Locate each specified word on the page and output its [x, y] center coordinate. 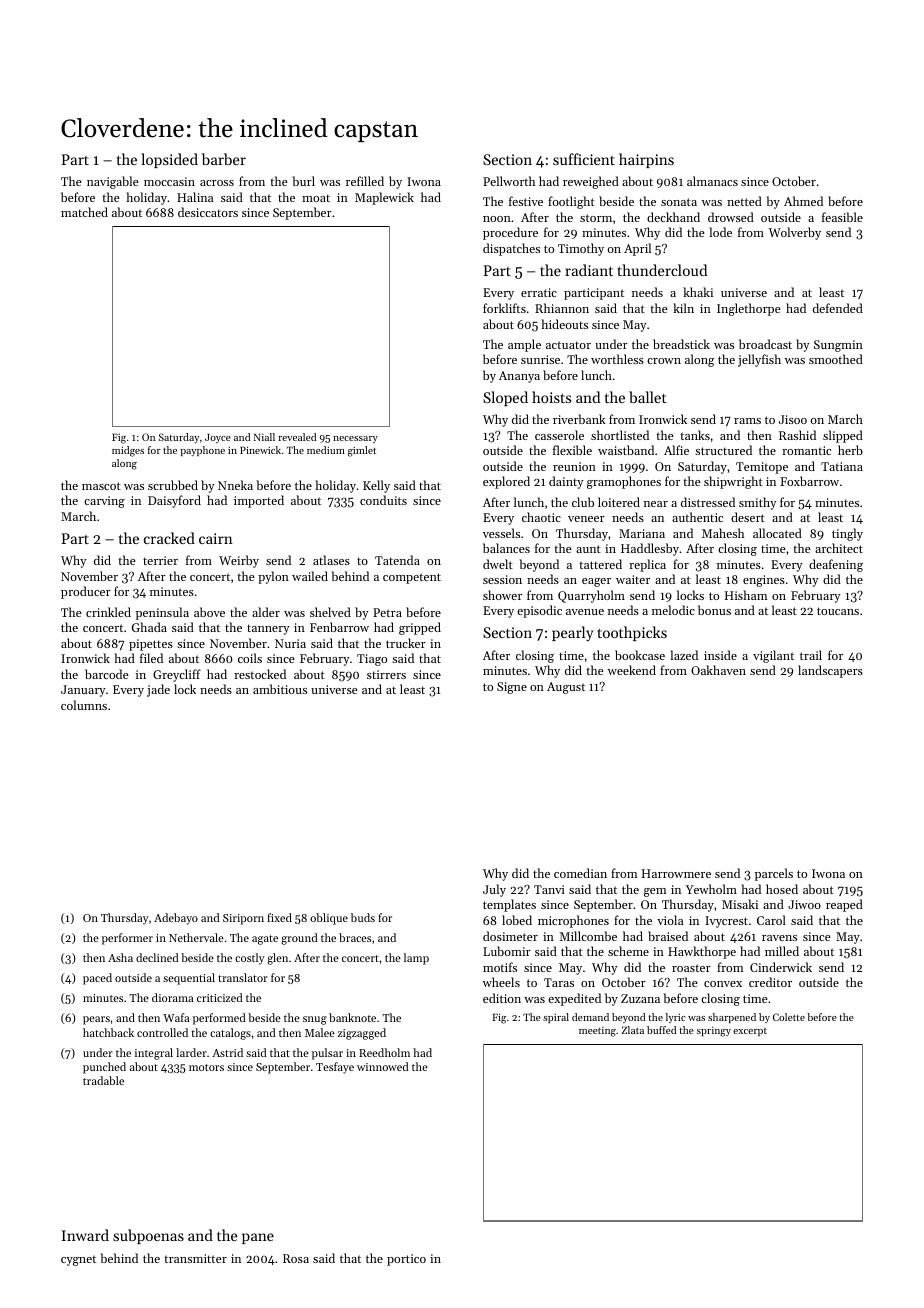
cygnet [78, 1260]
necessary [355, 439]
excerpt [750, 1032]
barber [224, 159]
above [209, 612]
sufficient [584, 159]
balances [506, 548]
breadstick [681, 344]
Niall [264, 437]
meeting [597, 1032]
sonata [679, 202]
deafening [836, 565]
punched [104, 1068]
